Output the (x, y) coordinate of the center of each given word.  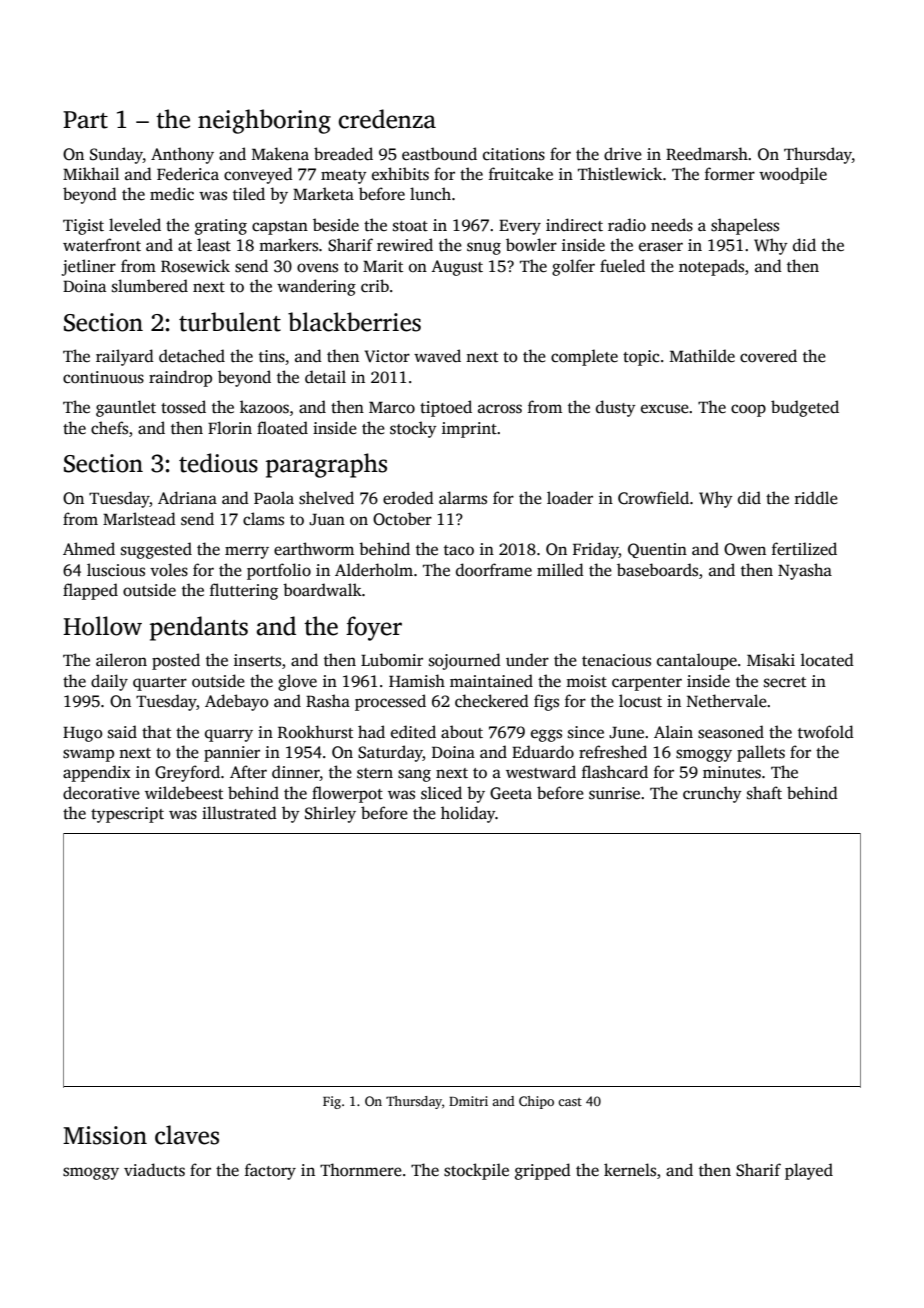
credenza (387, 119)
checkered (492, 701)
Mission (105, 1135)
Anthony (182, 155)
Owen (745, 549)
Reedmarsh (707, 154)
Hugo (82, 734)
